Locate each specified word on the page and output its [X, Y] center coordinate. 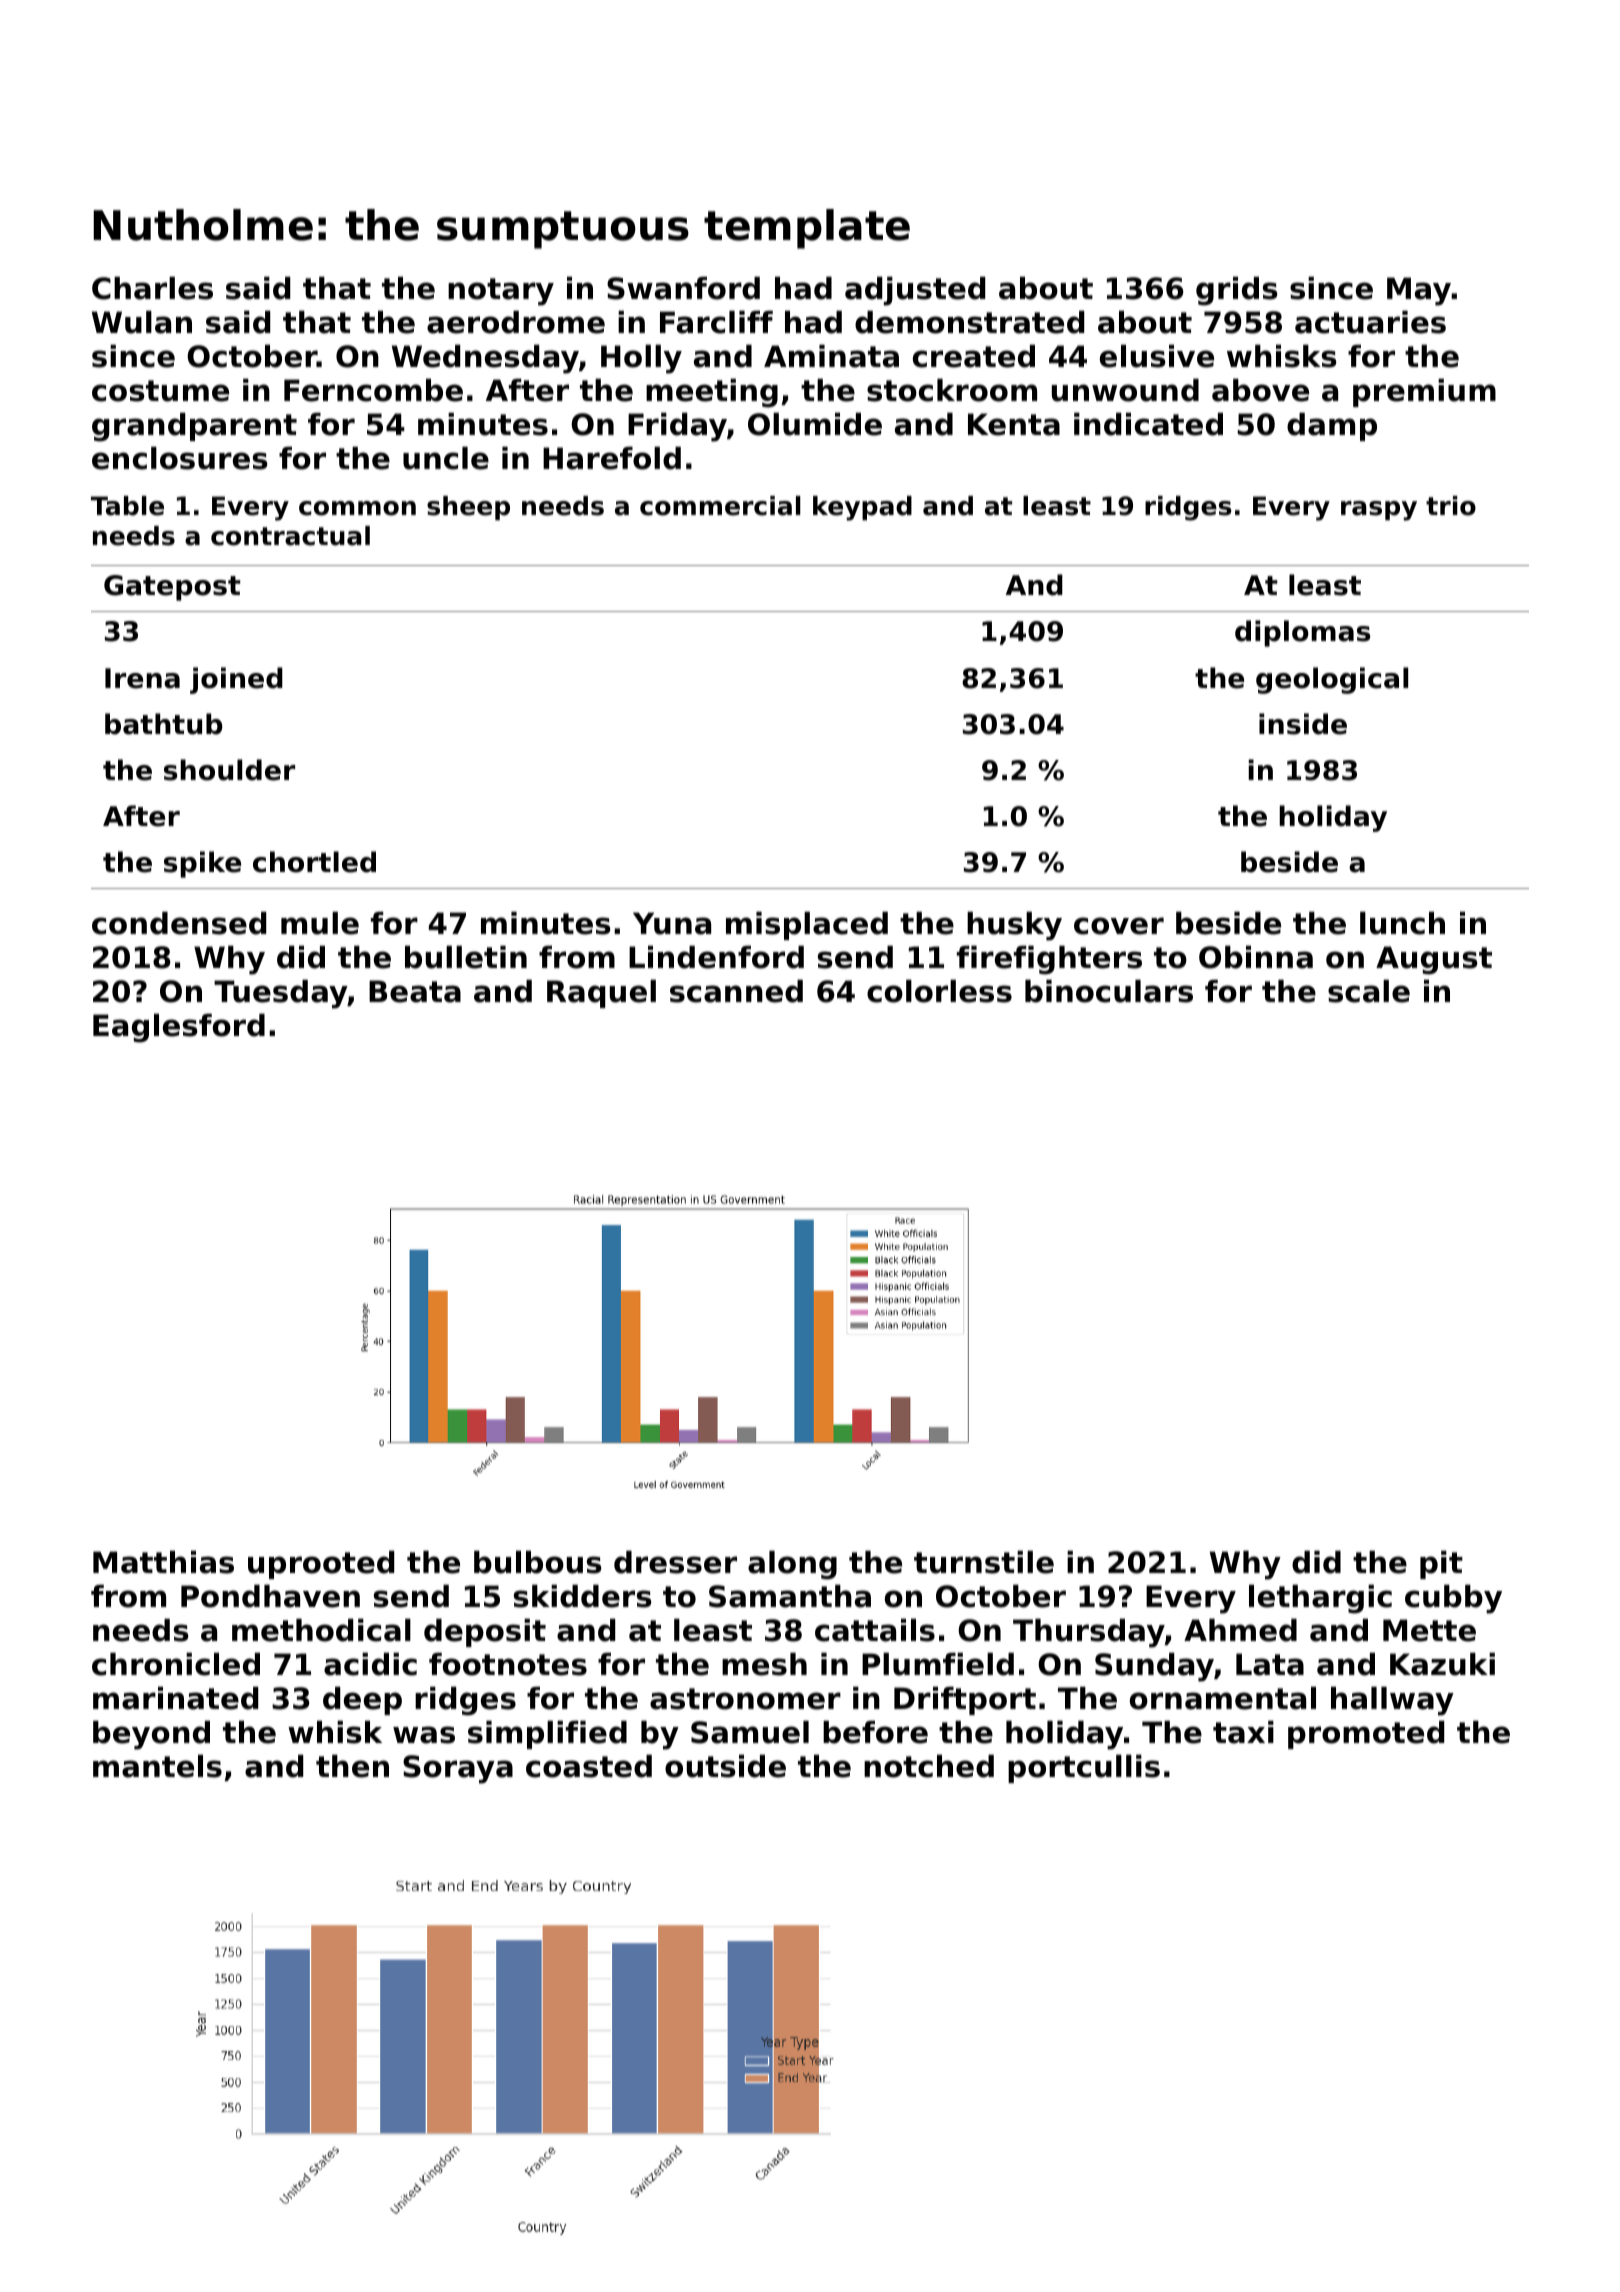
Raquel [601, 994]
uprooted [321, 1565]
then [352, 1766]
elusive [1157, 356]
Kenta [1014, 424]
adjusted [915, 291]
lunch [1402, 923]
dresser [675, 1562]
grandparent [194, 427]
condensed [179, 923]
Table [127, 506]
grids [1237, 291]
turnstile [984, 1562]
